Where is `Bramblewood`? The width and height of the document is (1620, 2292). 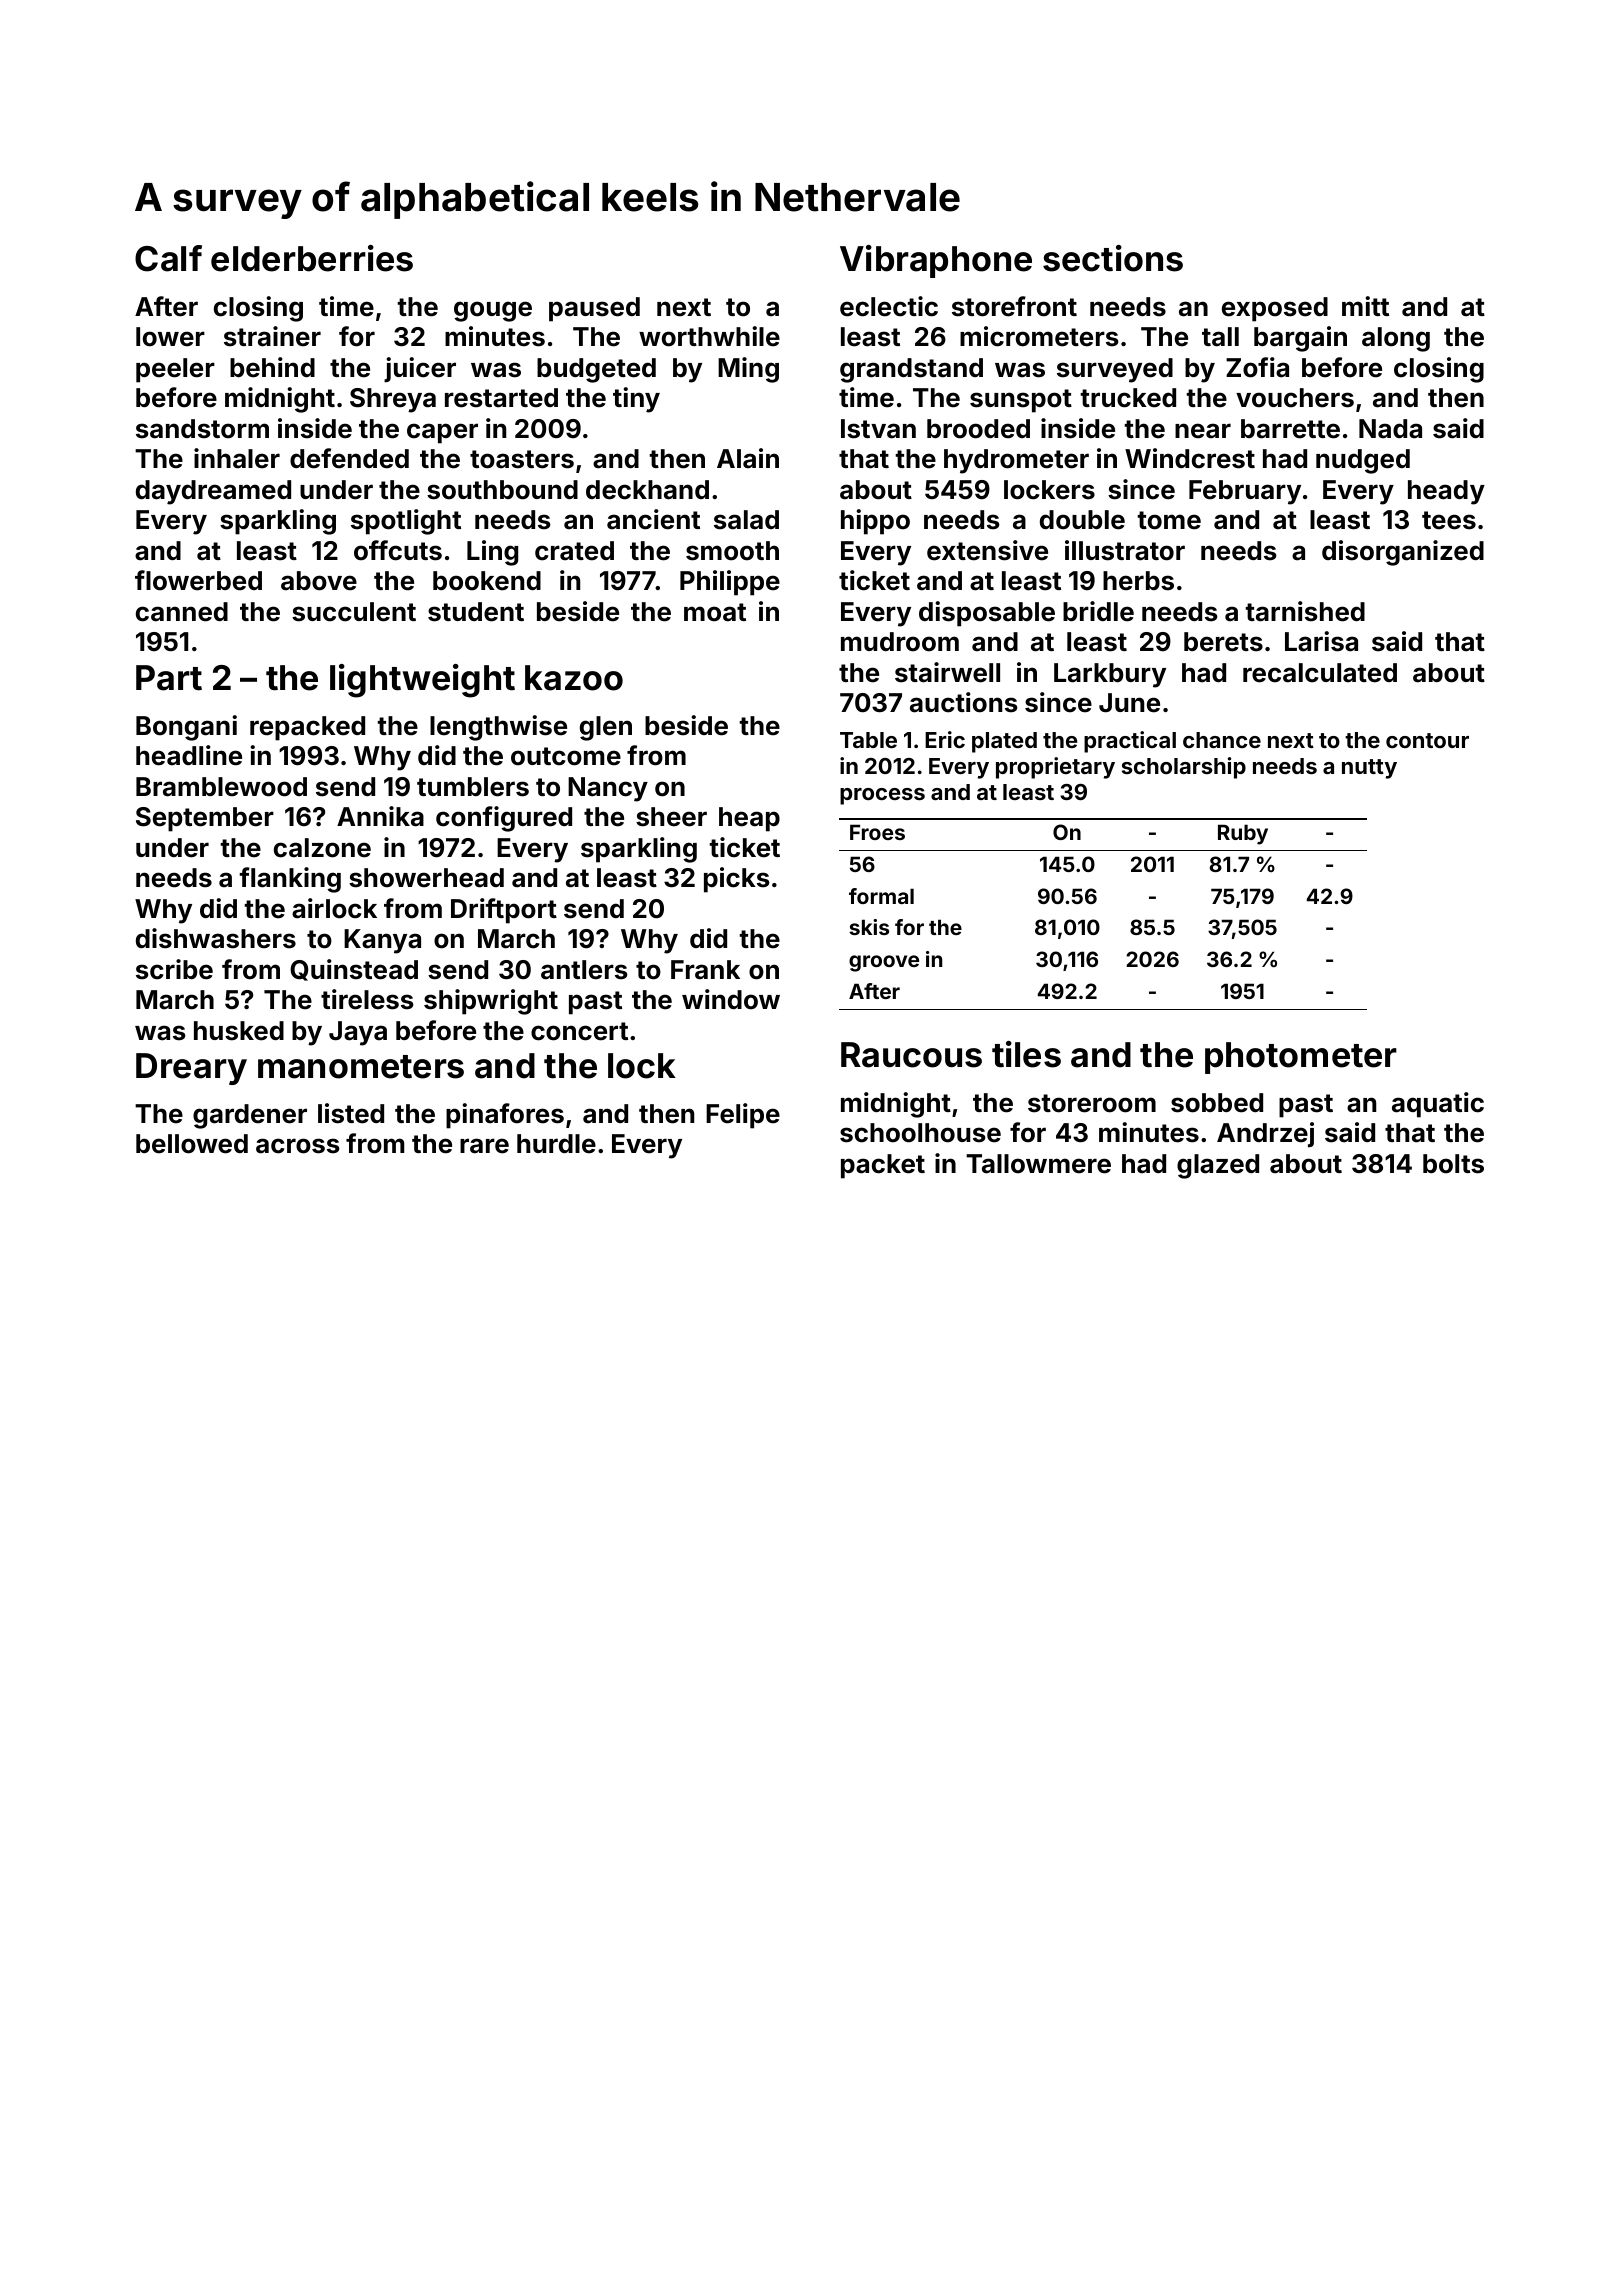 Bramblewood is located at coordinates (221, 787).
